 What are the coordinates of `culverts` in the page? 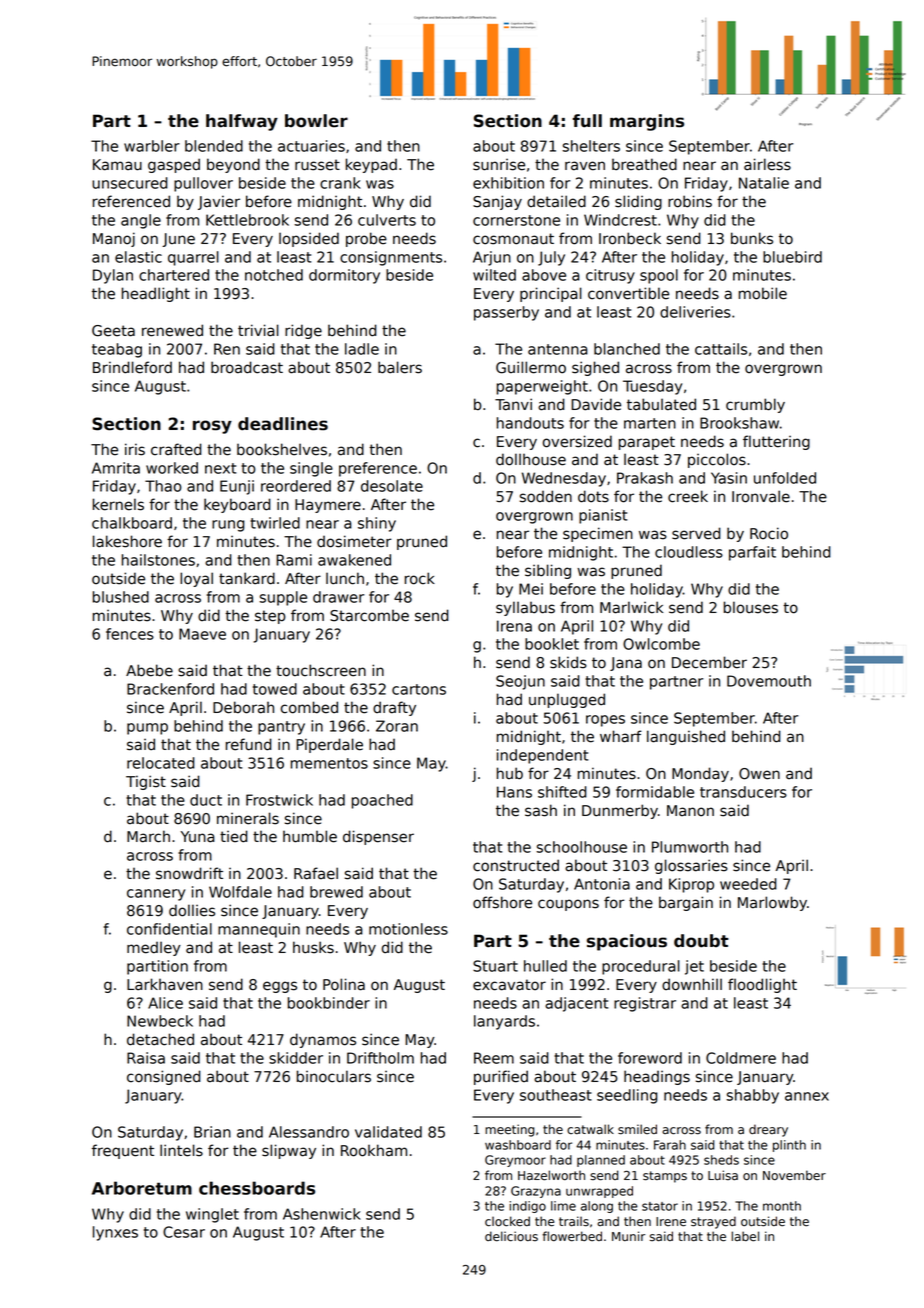 It's located at (387, 220).
